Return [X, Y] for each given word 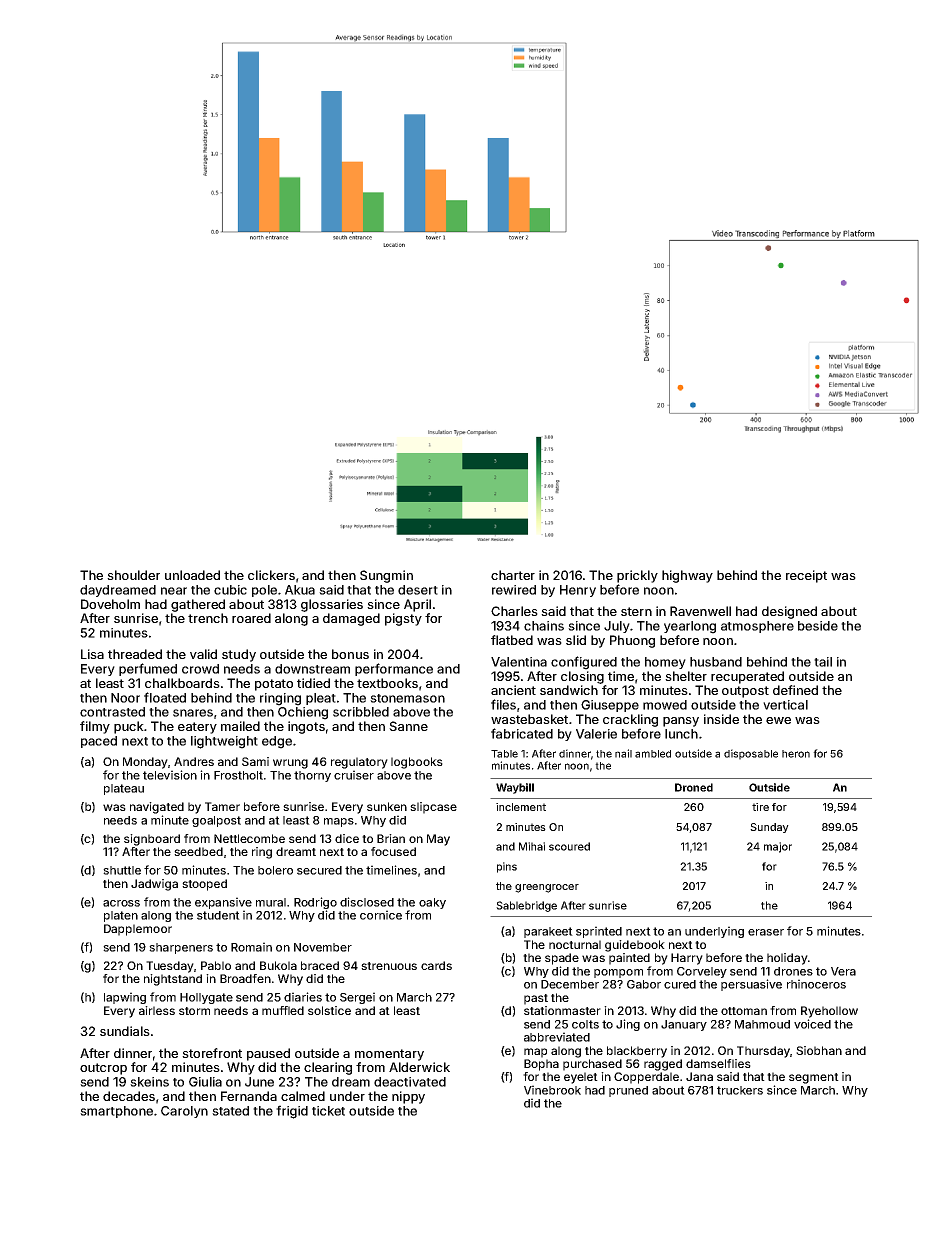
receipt [806, 576]
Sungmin [386, 576]
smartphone [116, 1112]
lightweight [224, 742]
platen [121, 916]
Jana [699, 1076]
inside [721, 719]
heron [796, 754]
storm [194, 1011]
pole [264, 591]
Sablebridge [526, 906]
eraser [766, 932]
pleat [321, 699]
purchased [592, 1065]
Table [504, 754]
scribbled [361, 712]
